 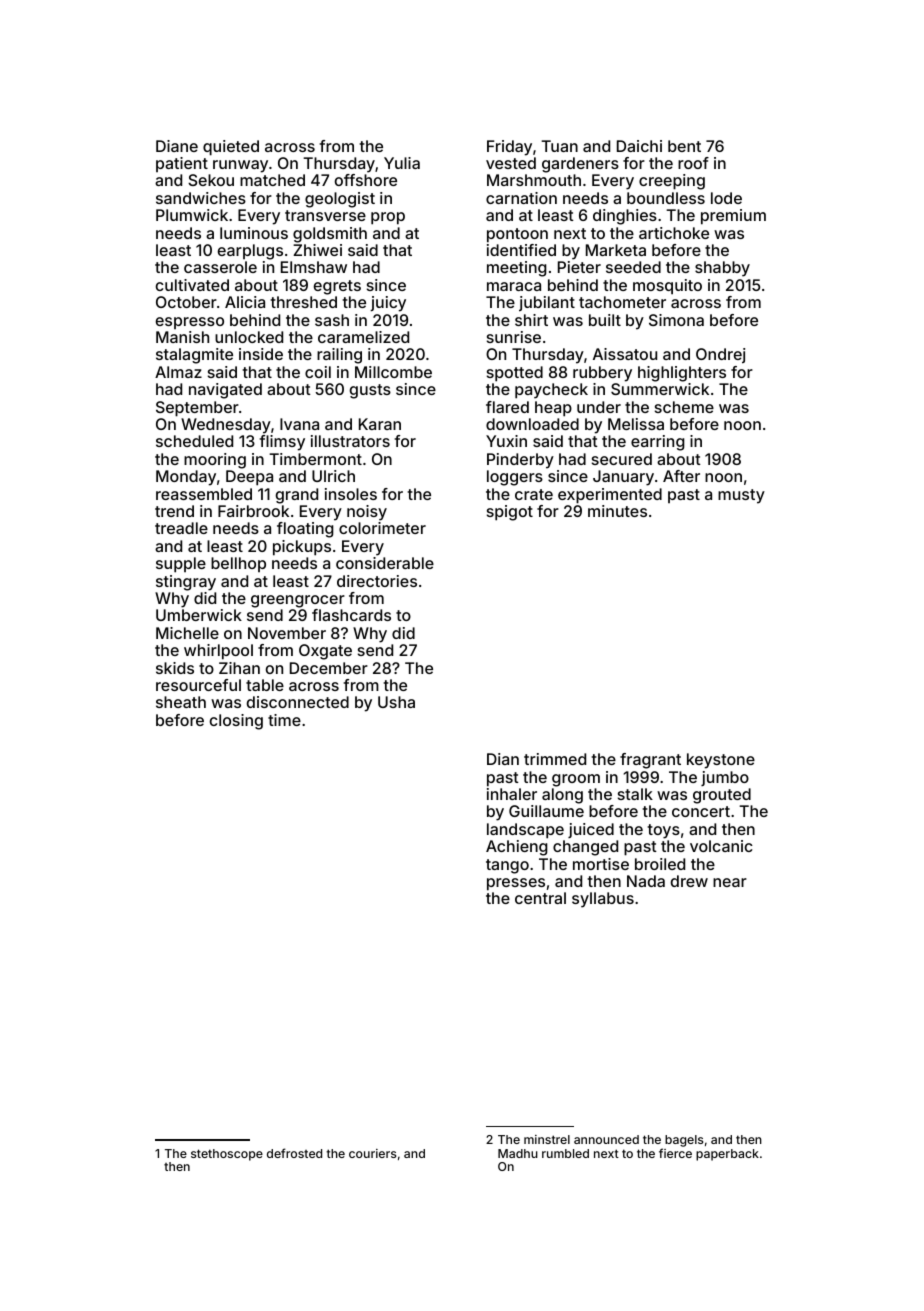 I want to click on trimmed, so click(x=555, y=759).
